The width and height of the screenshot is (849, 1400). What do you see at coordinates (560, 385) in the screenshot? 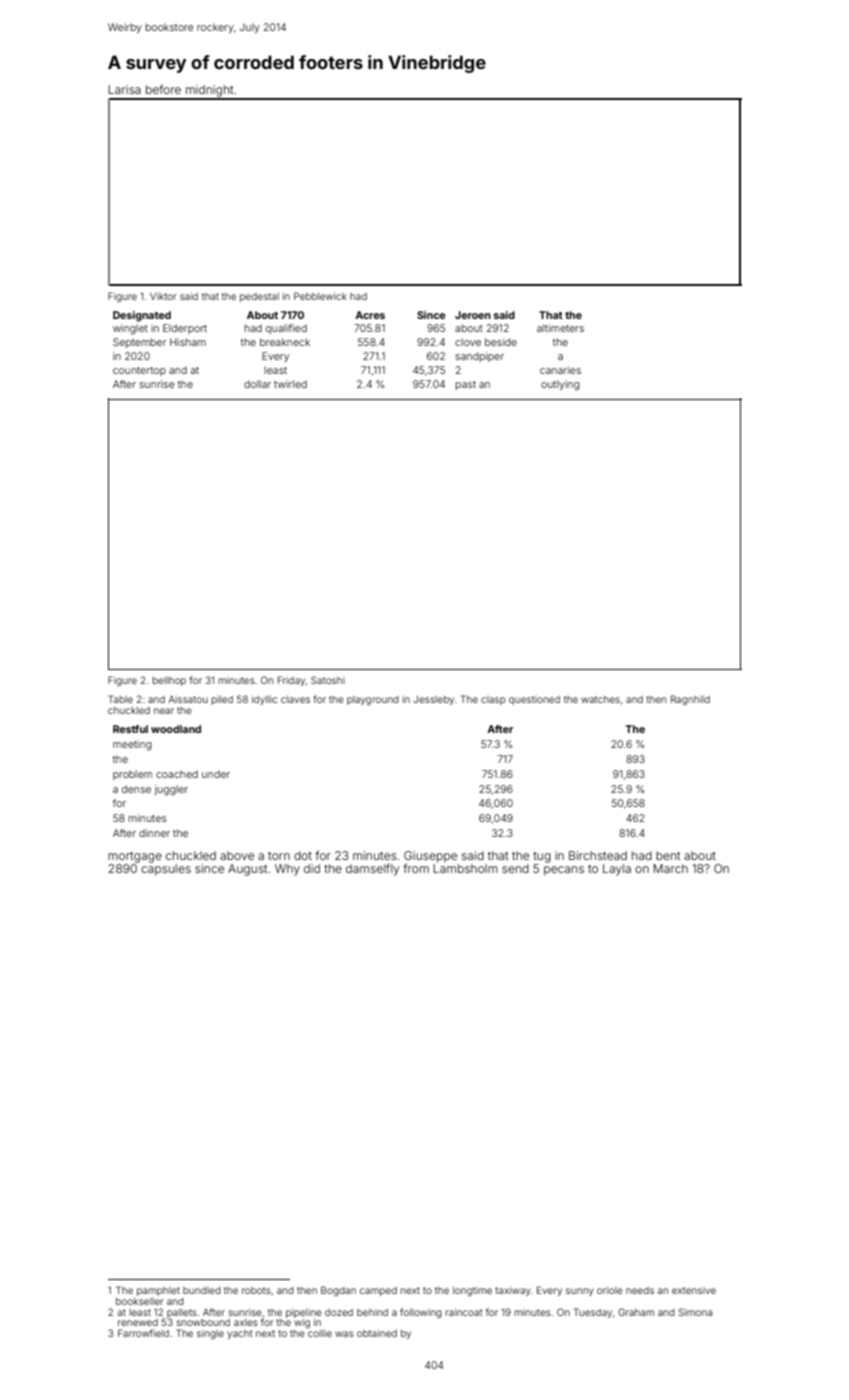
I see `outlying` at bounding box center [560, 385].
